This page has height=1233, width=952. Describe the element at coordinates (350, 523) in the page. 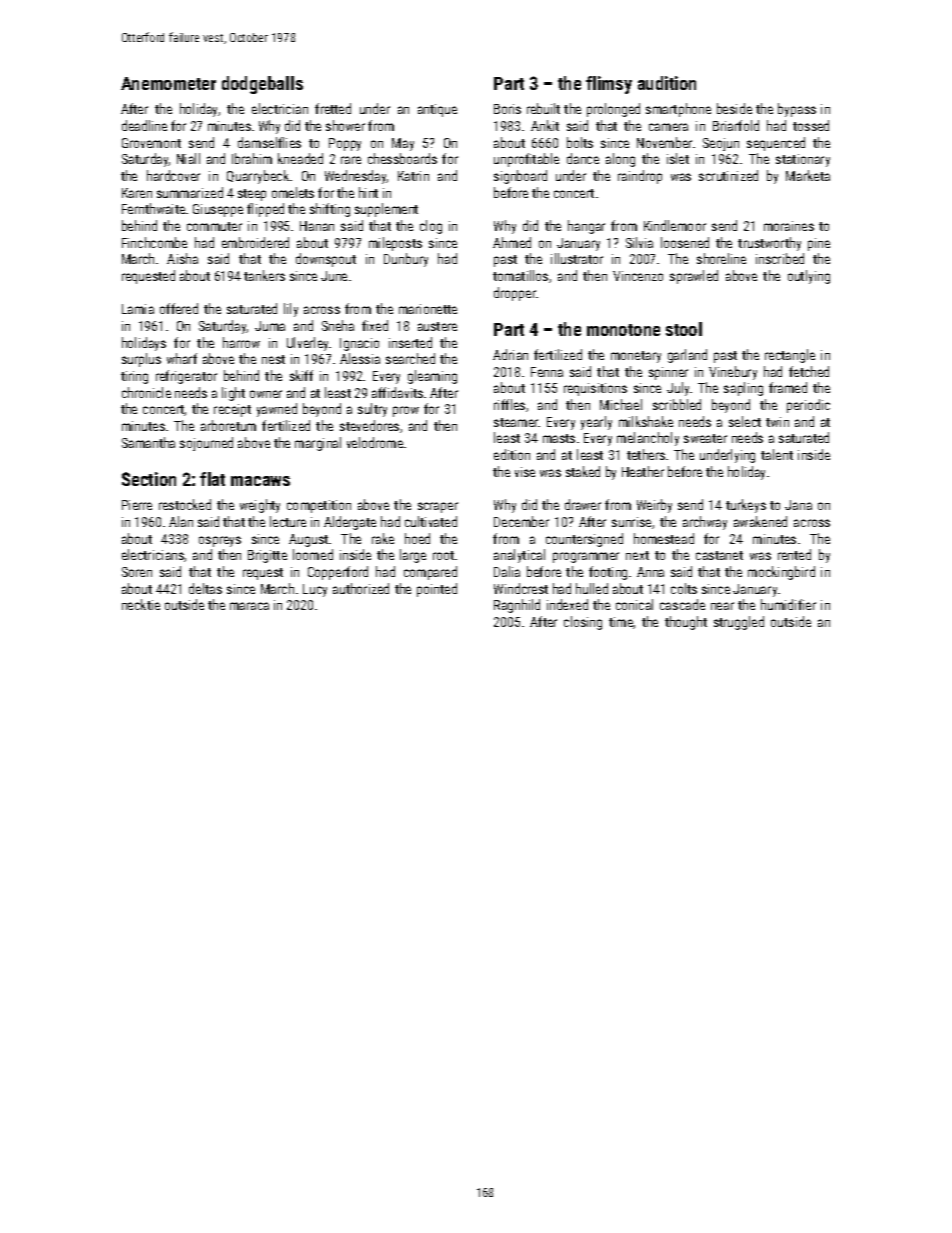

I see `Aldergate` at that location.
